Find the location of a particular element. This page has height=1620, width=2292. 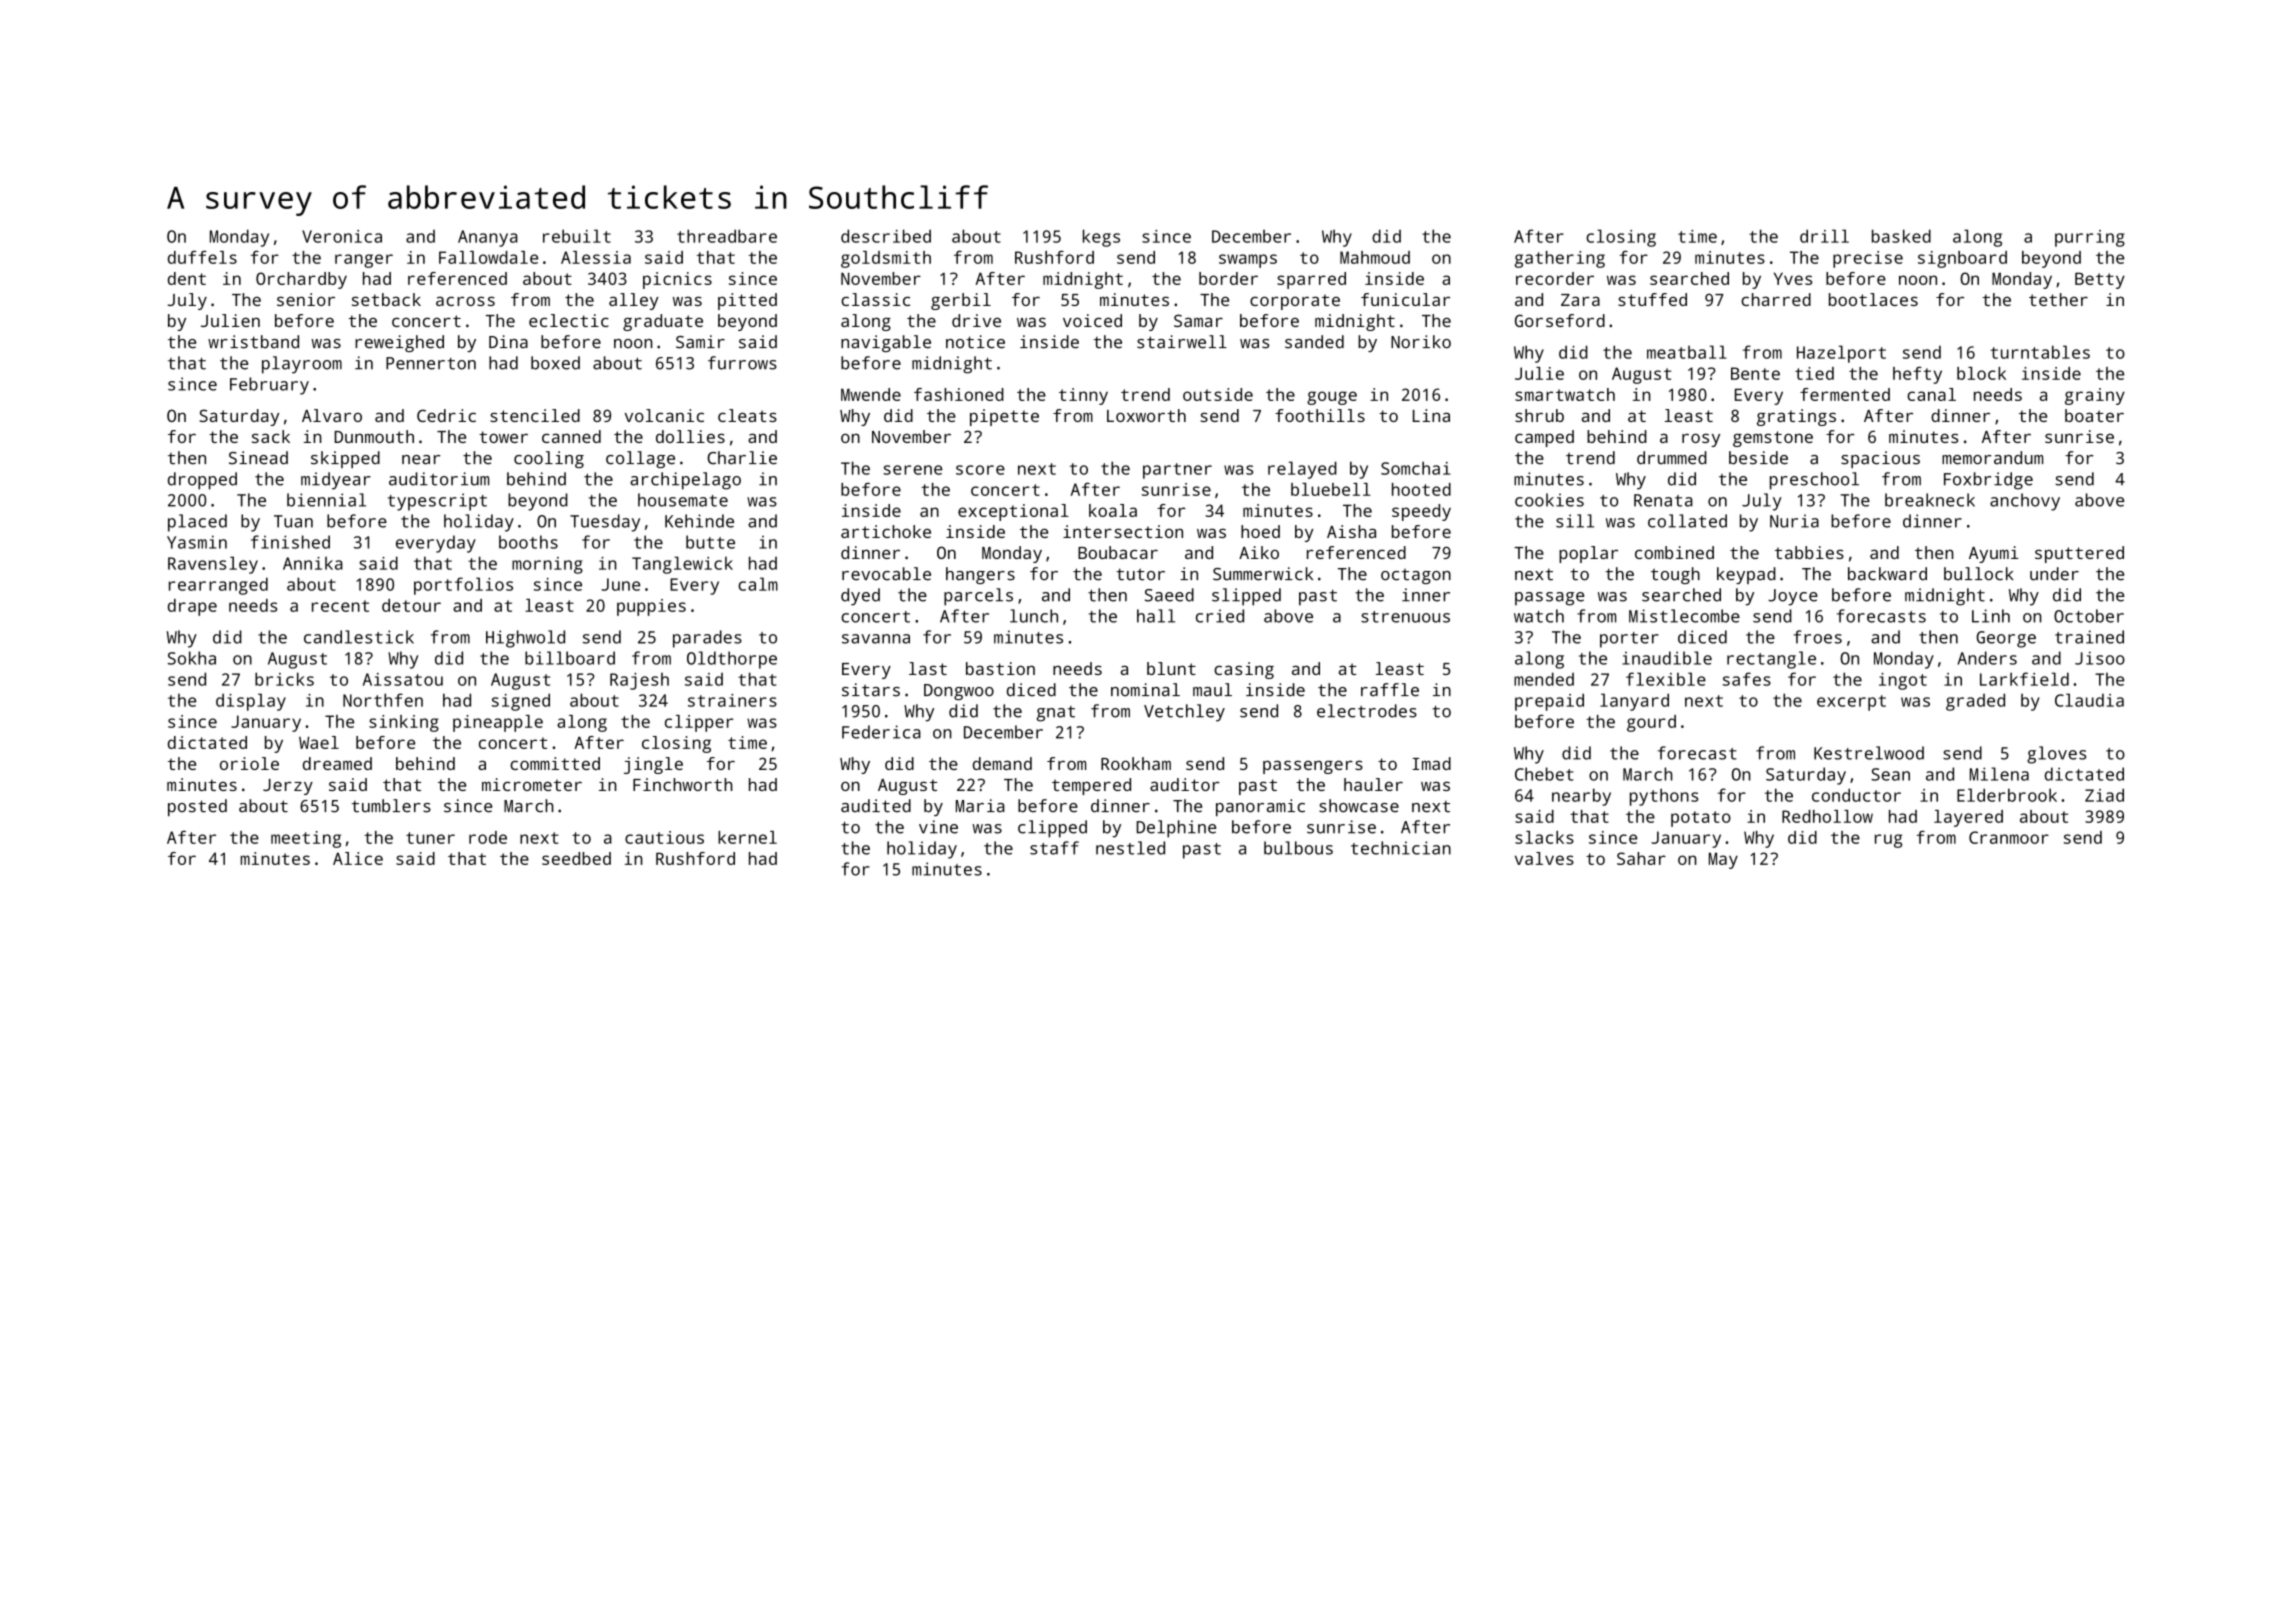

poplar is located at coordinates (1588, 554).
